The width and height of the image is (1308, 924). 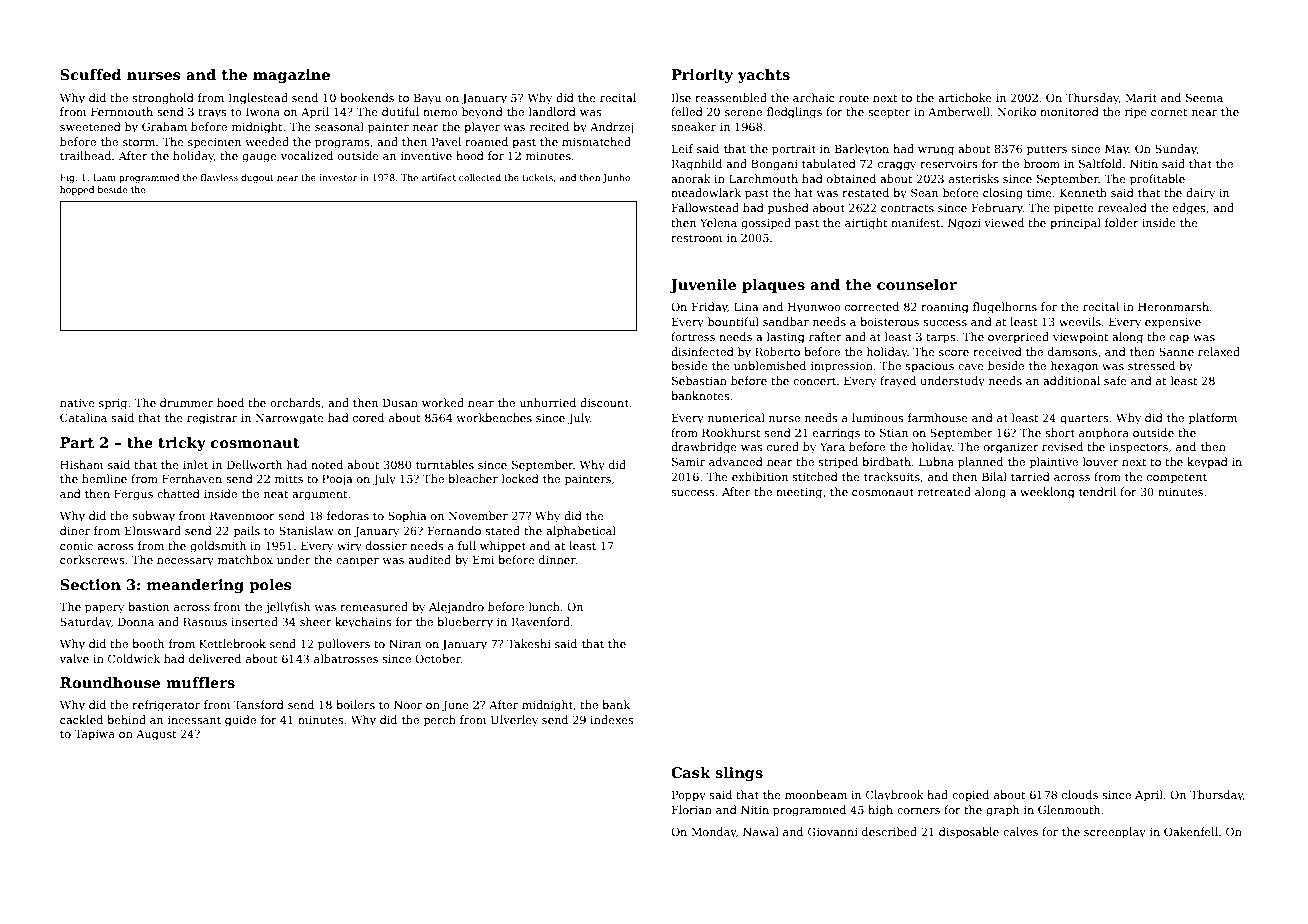 What do you see at coordinates (1069, 111) in the image?
I see `monitored` at bounding box center [1069, 111].
